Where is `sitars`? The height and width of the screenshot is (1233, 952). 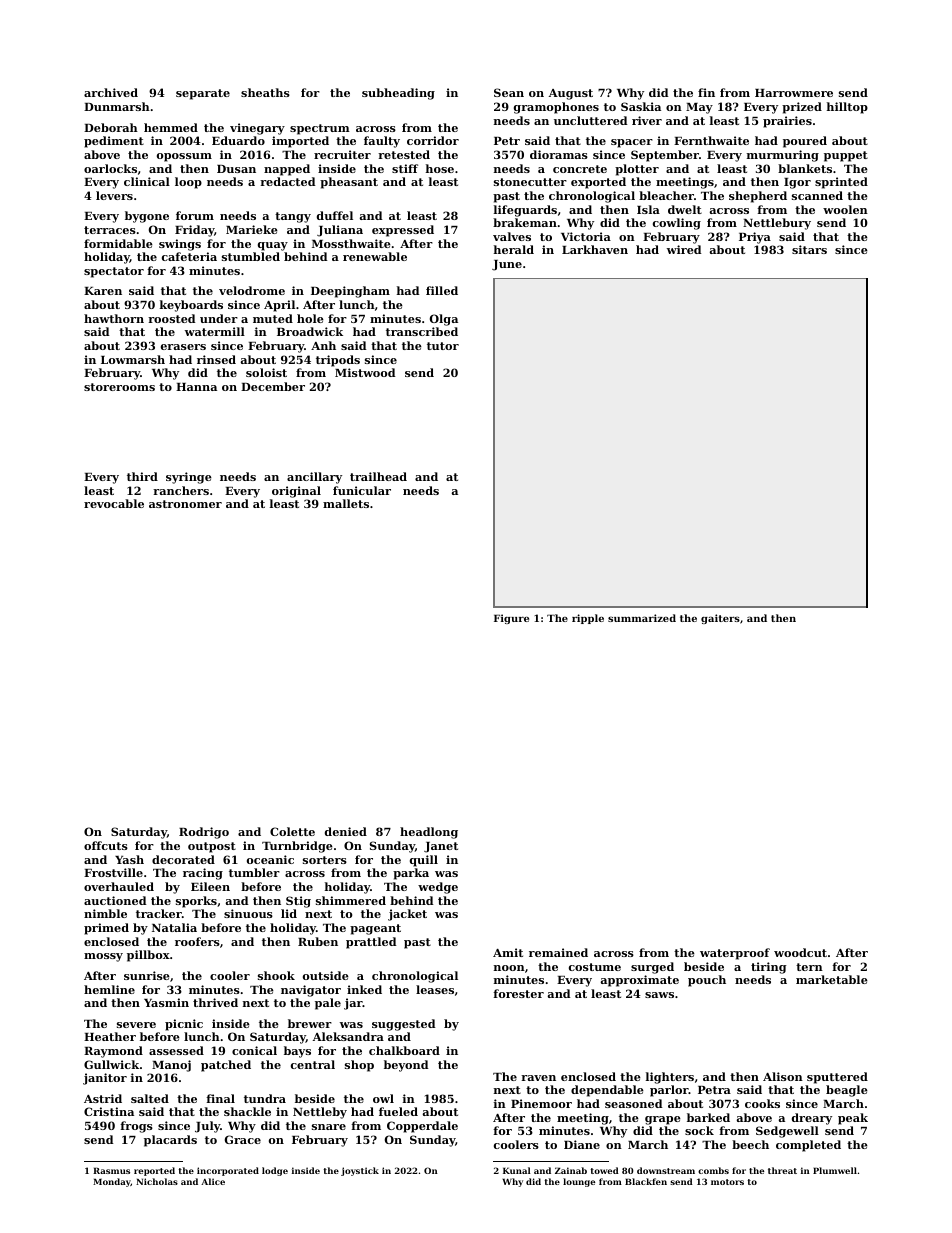 sitars is located at coordinates (809, 249).
